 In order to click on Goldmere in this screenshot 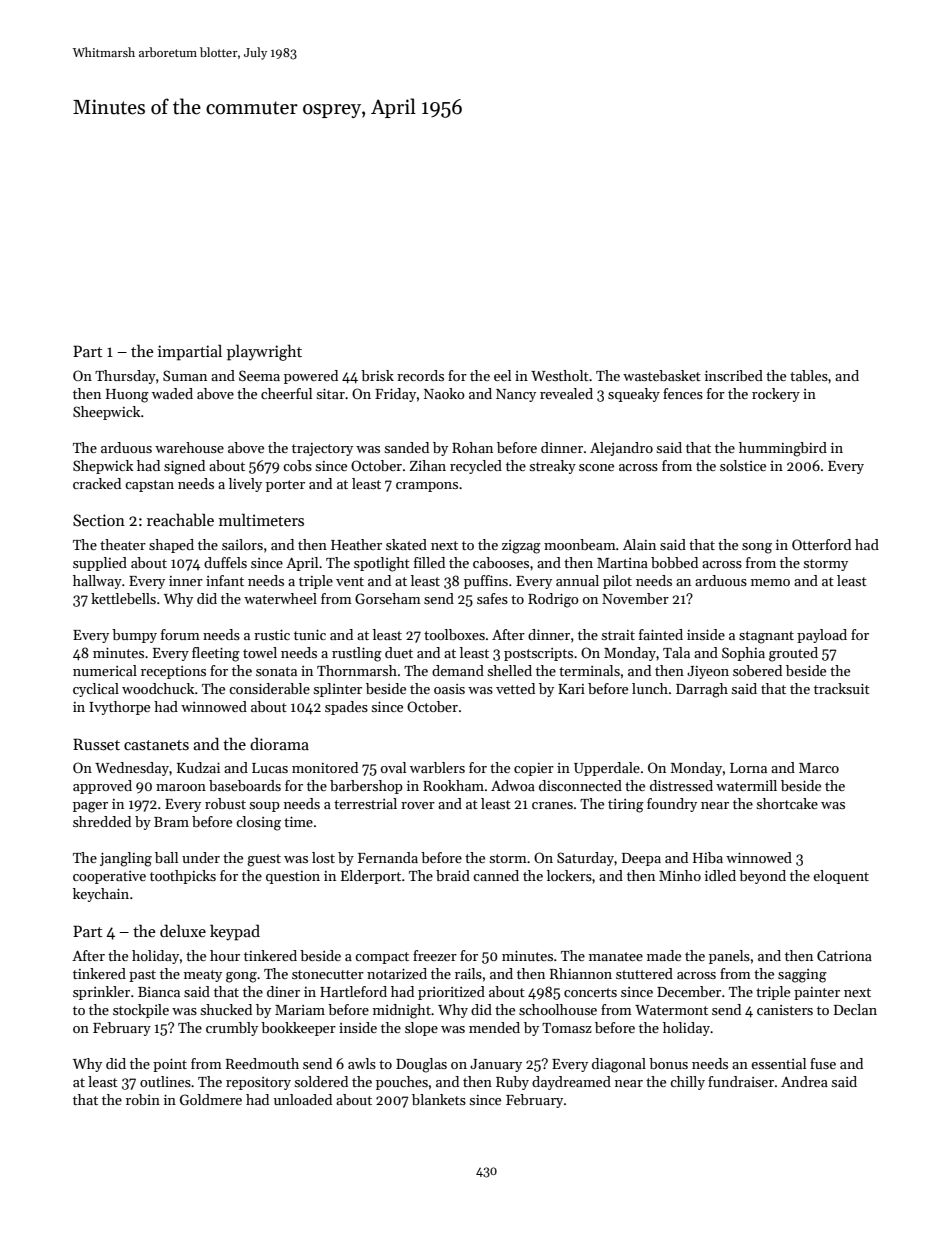, I will do `click(211, 1099)`.
